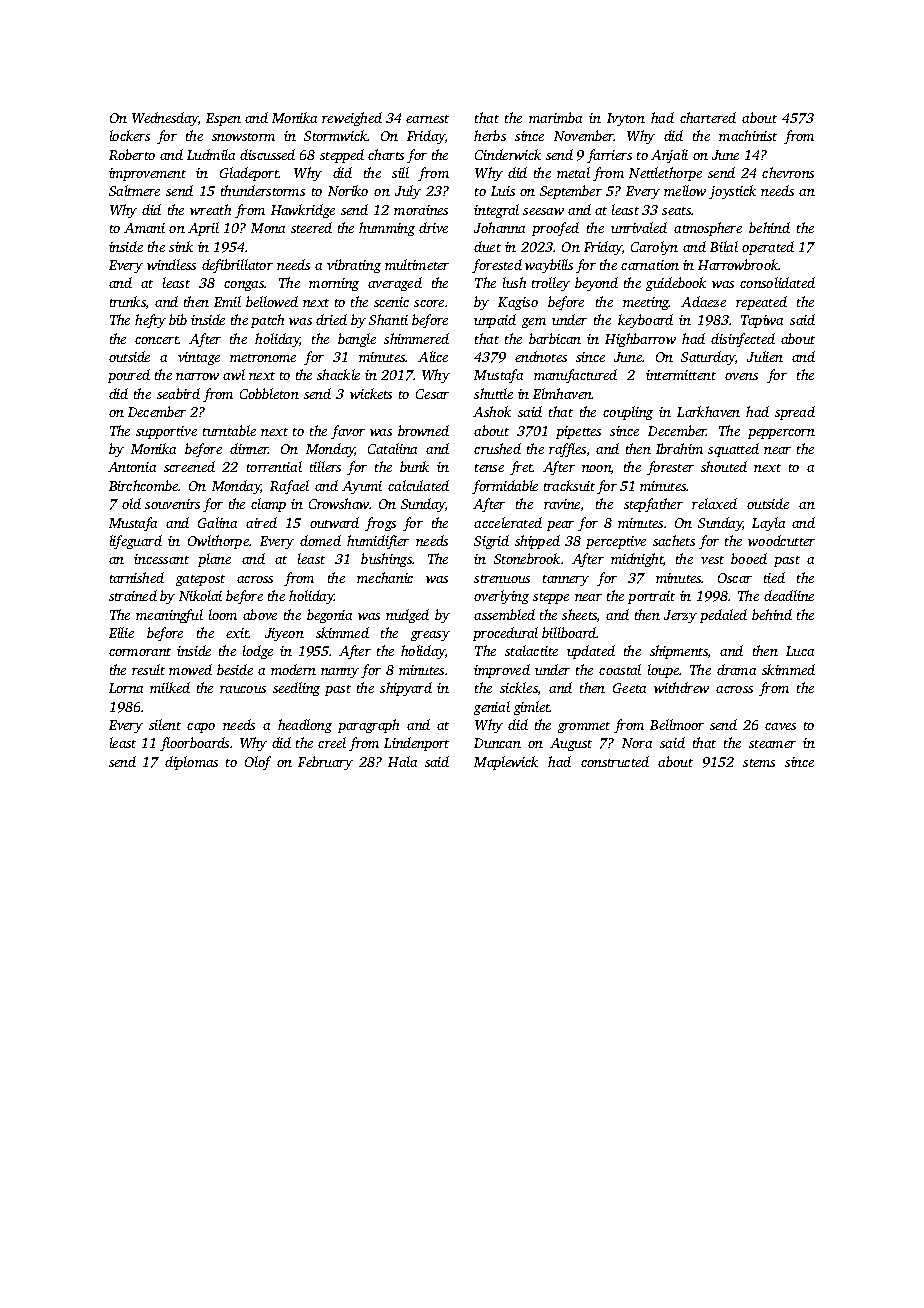 The width and height of the screenshot is (924, 1308). What do you see at coordinates (653, 505) in the screenshot?
I see `stepfather` at bounding box center [653, 505].
